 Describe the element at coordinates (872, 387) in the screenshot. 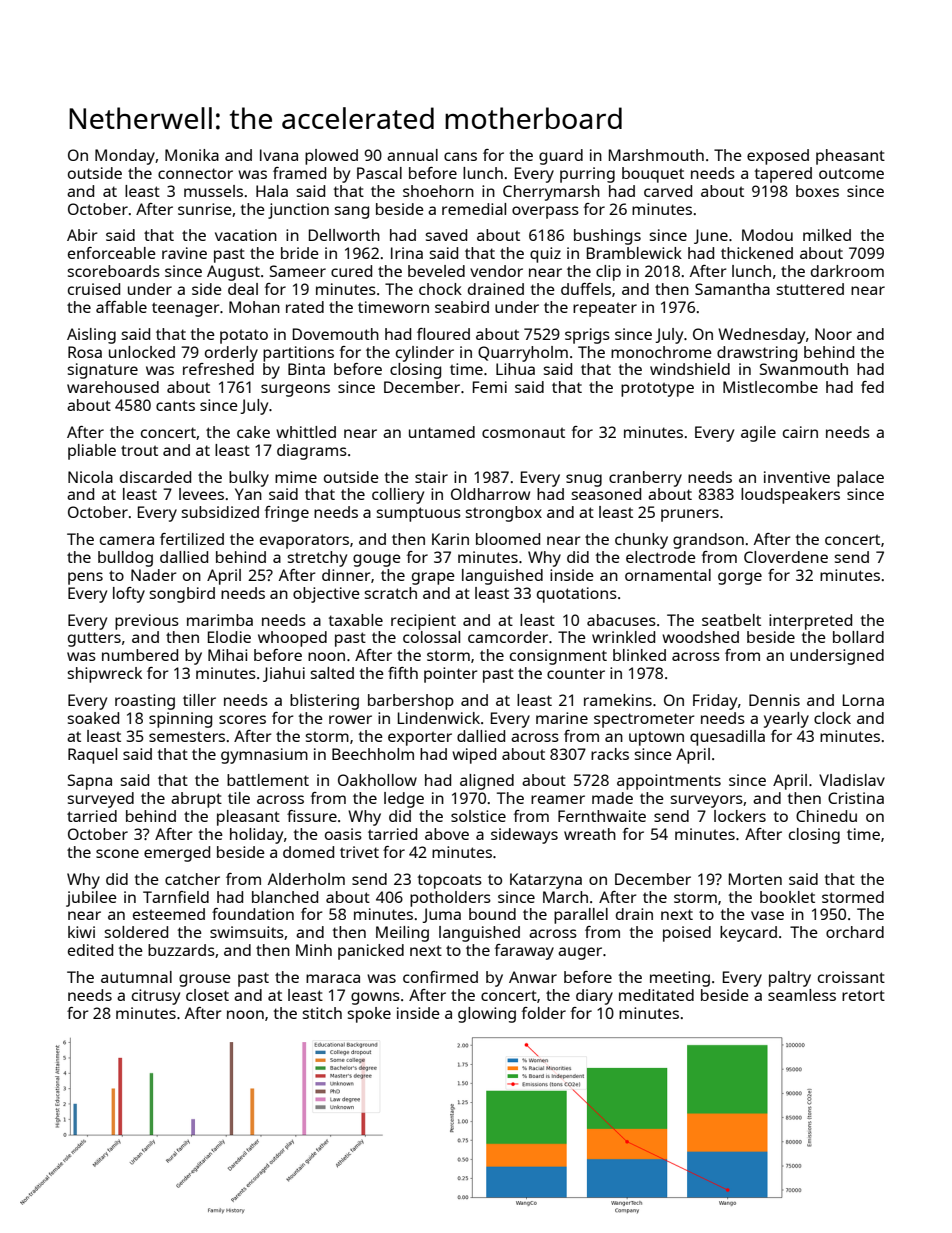

I see `fed` at that location.
